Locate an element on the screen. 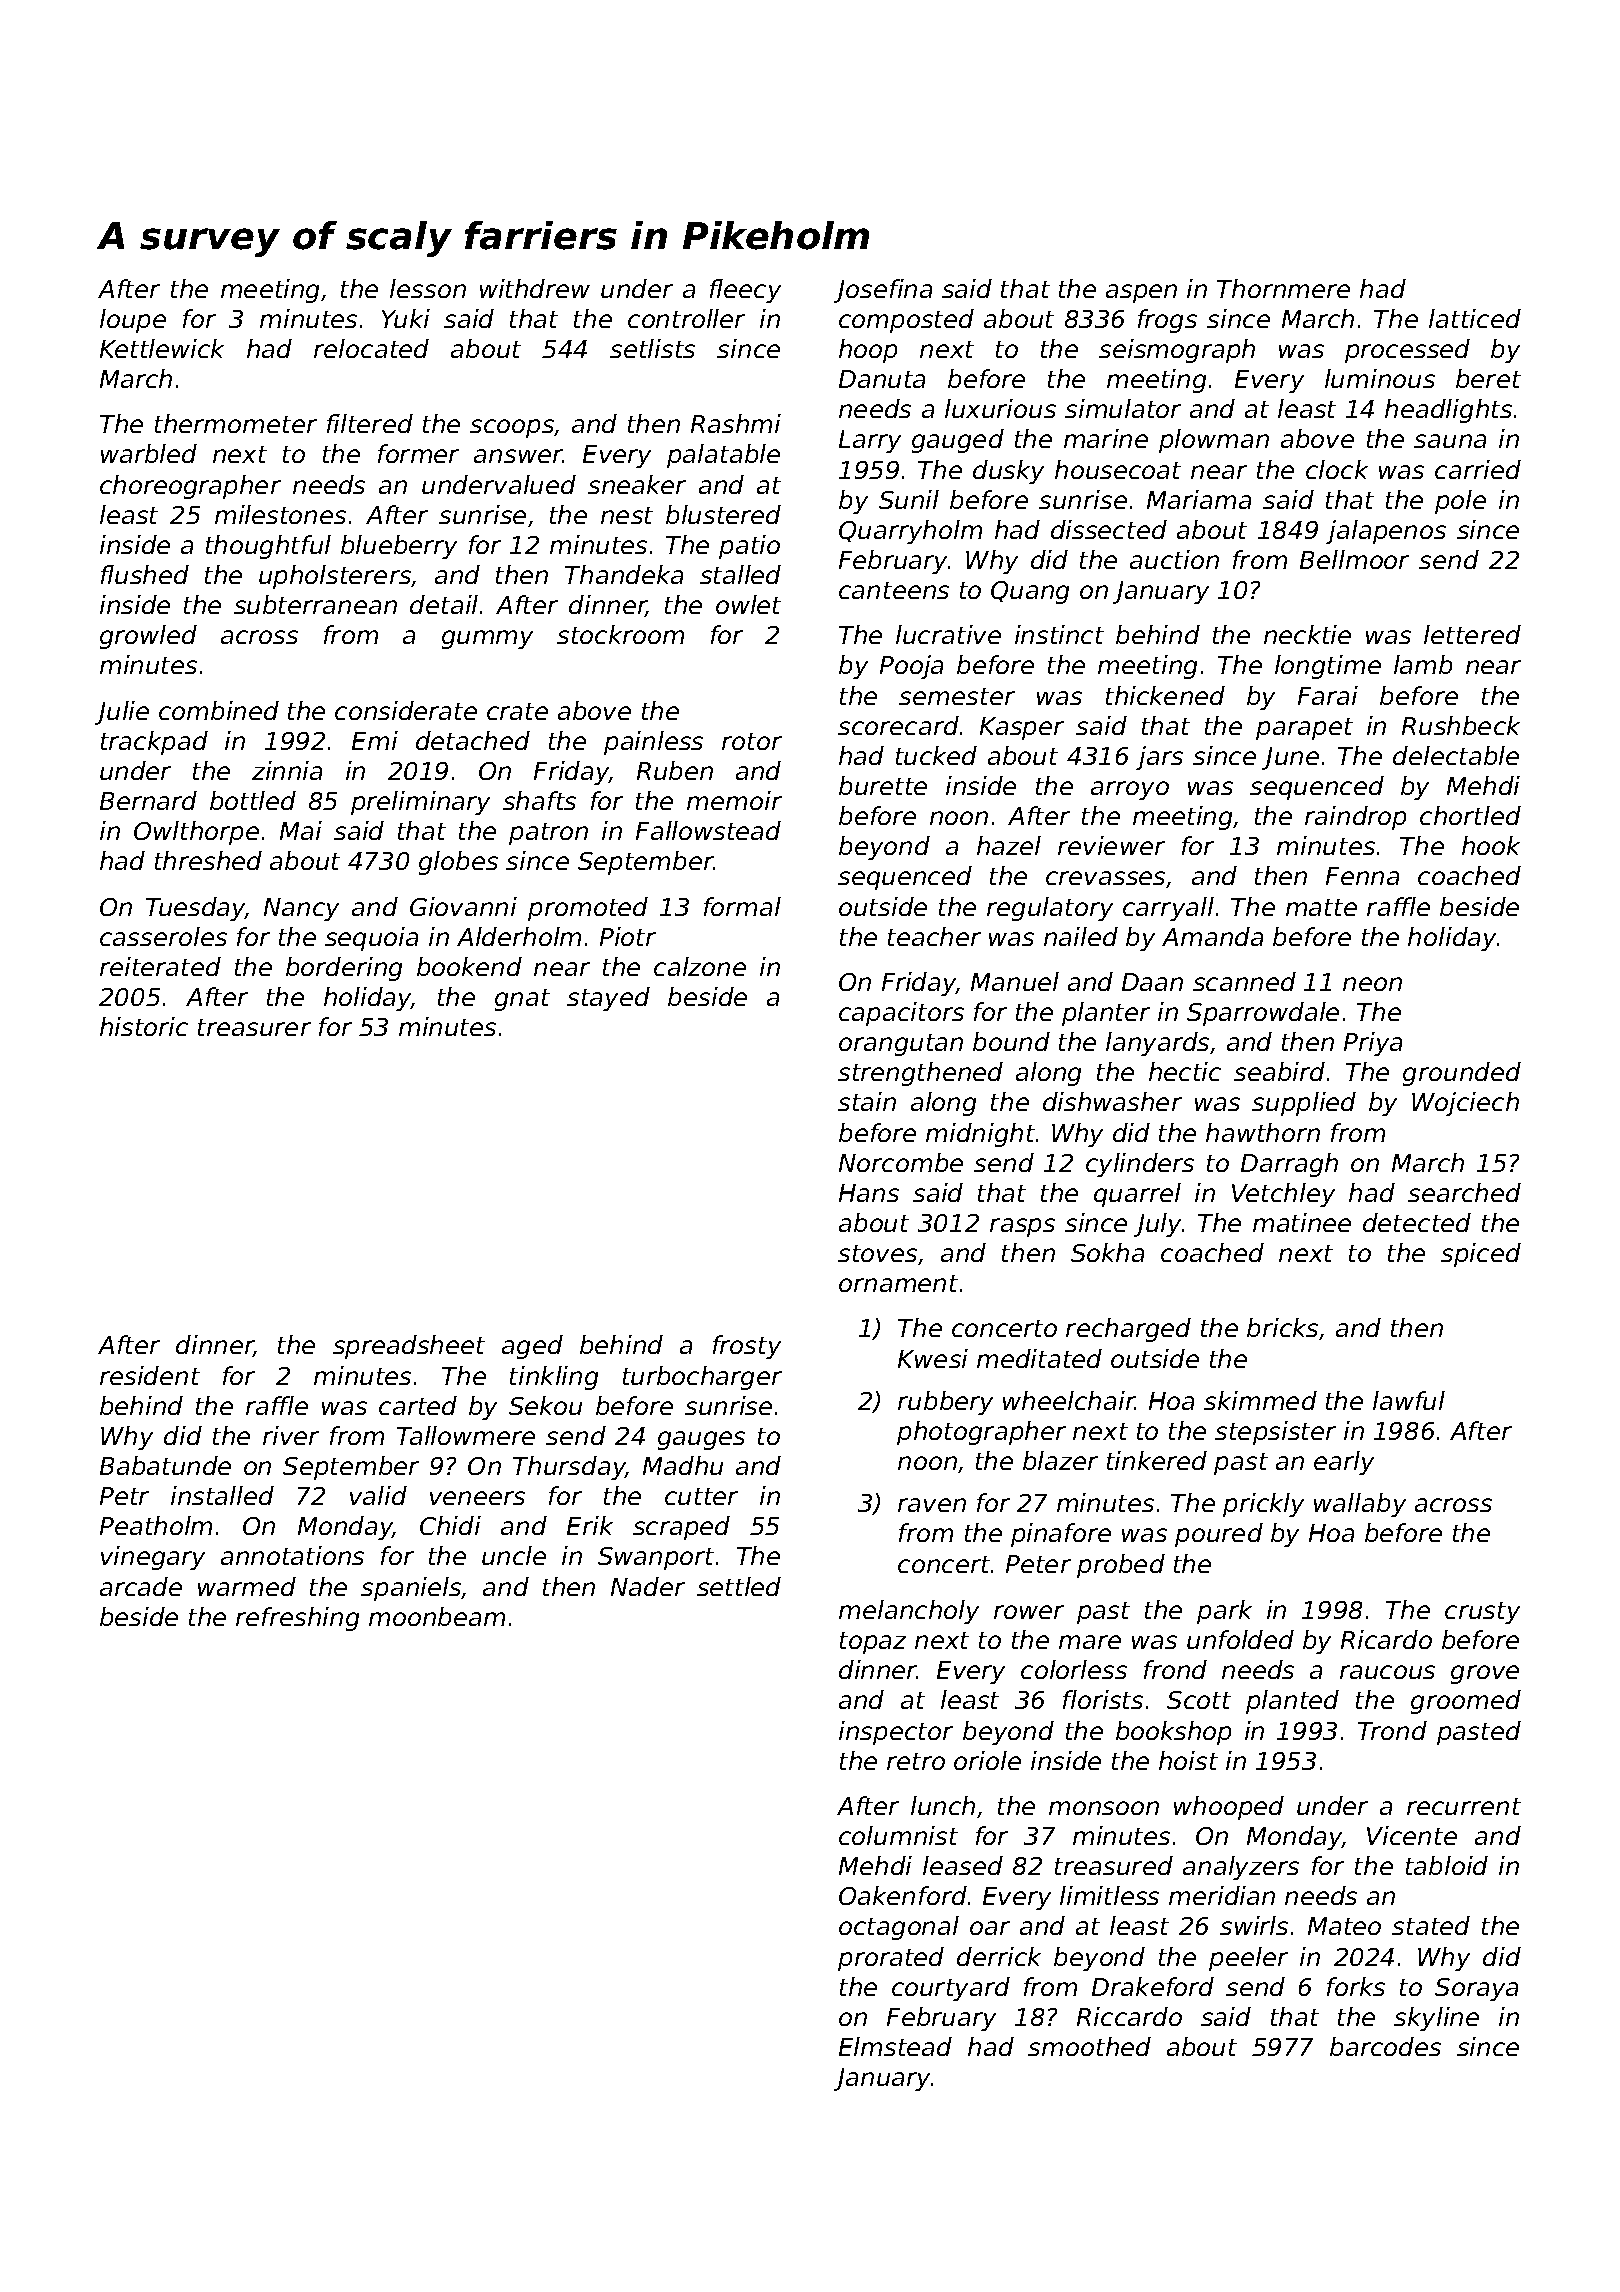 This screenshot has height=2292, width=1620. teacher is located at coordinates (934, 936).
